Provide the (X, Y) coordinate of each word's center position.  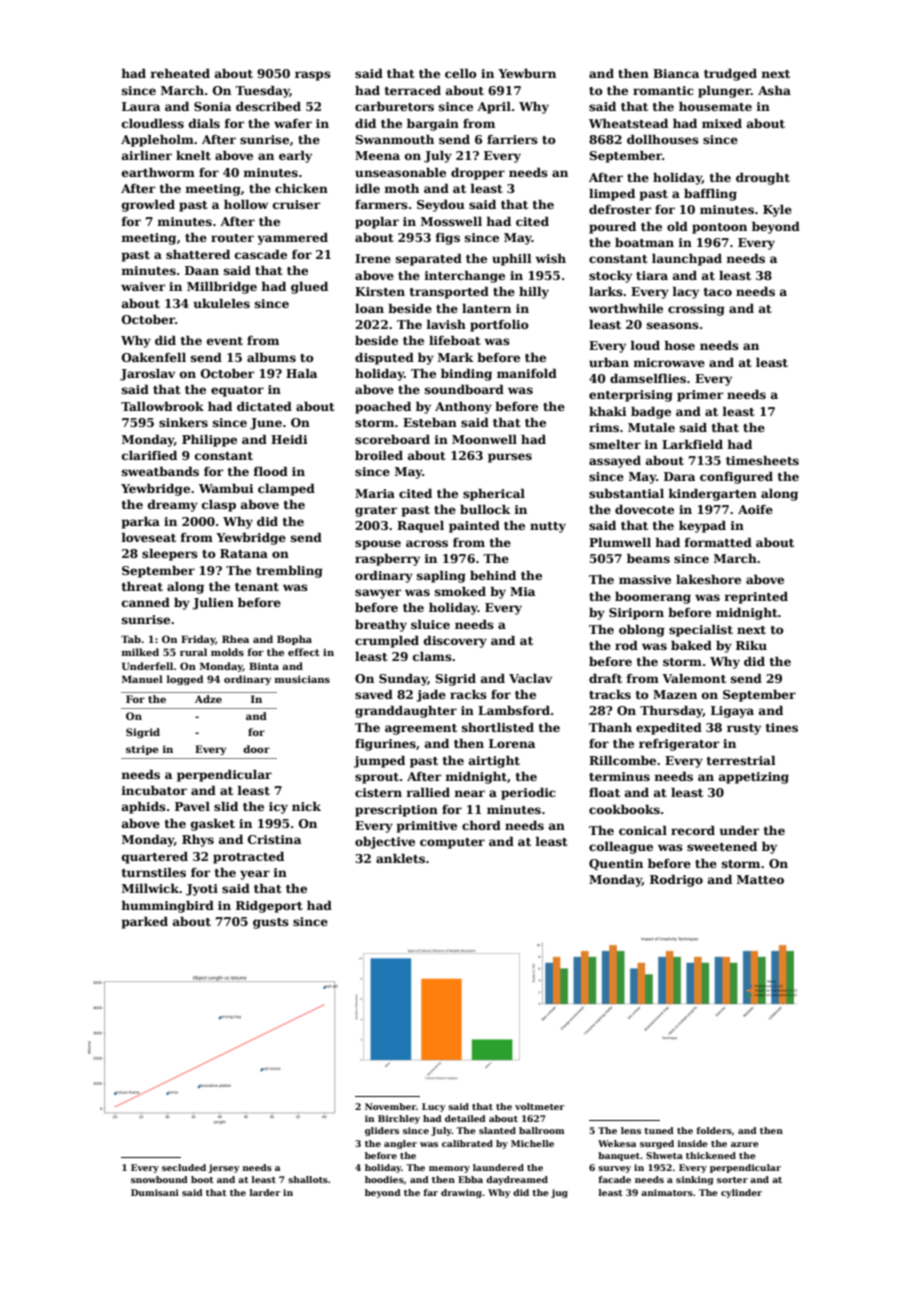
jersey (224, 1168)
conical (643, 830)
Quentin (616, 864)
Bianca (676, 73)
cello (461, 73)
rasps (313, 76)
